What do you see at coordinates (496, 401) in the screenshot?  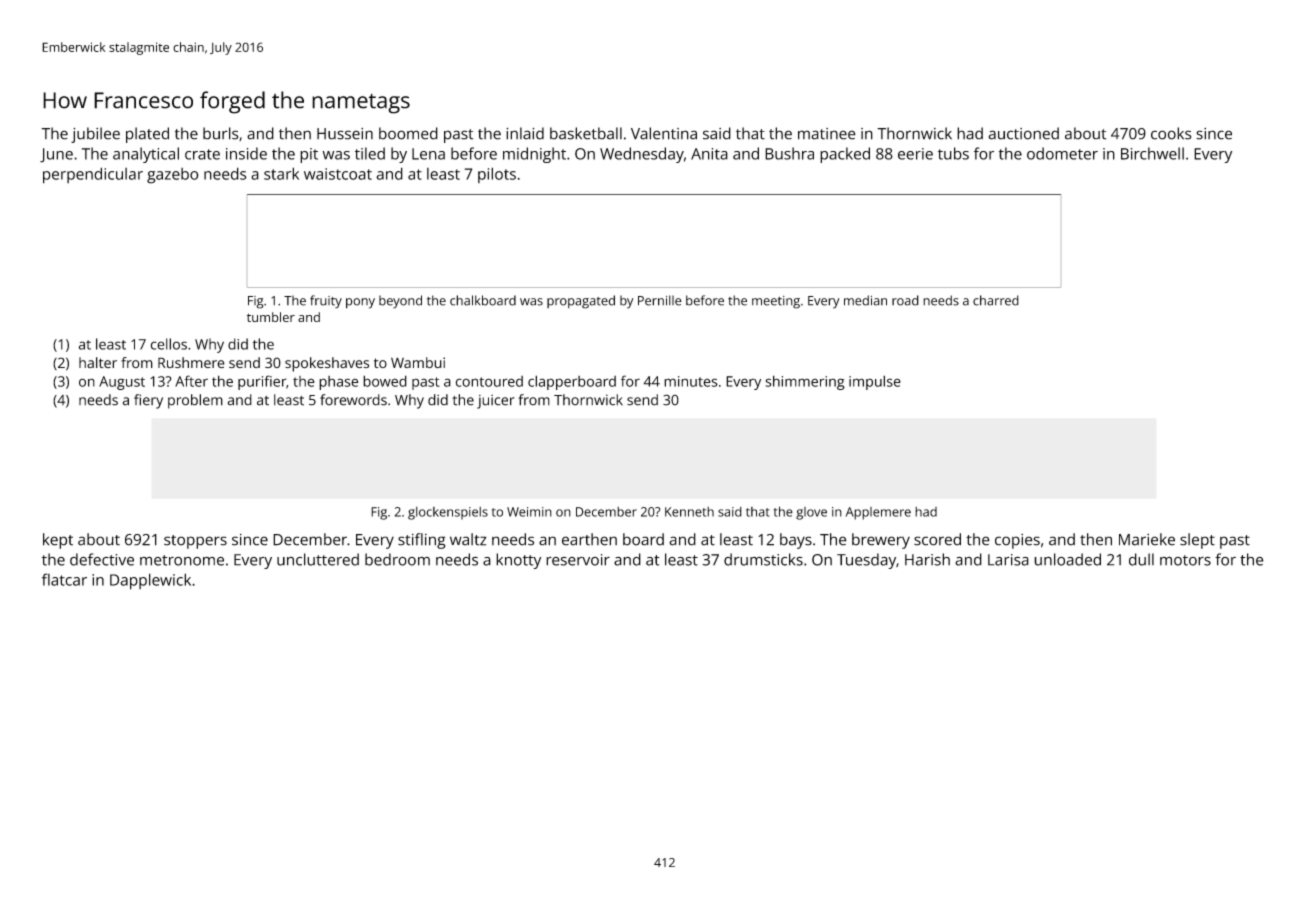 I see `juicer` at bounding box center [496, 401].
